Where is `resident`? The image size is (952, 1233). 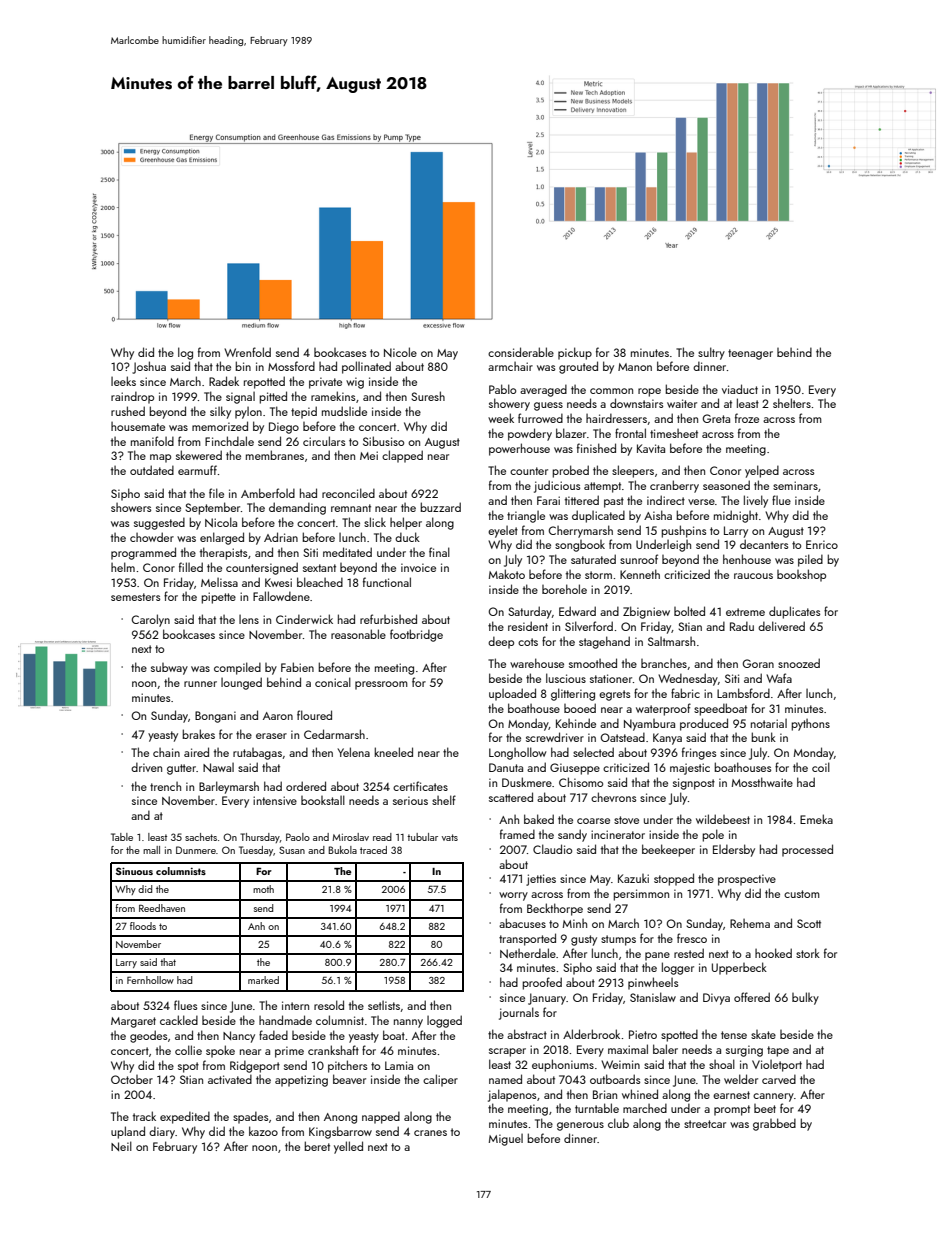 resident is located at coordinates (528, 626).
